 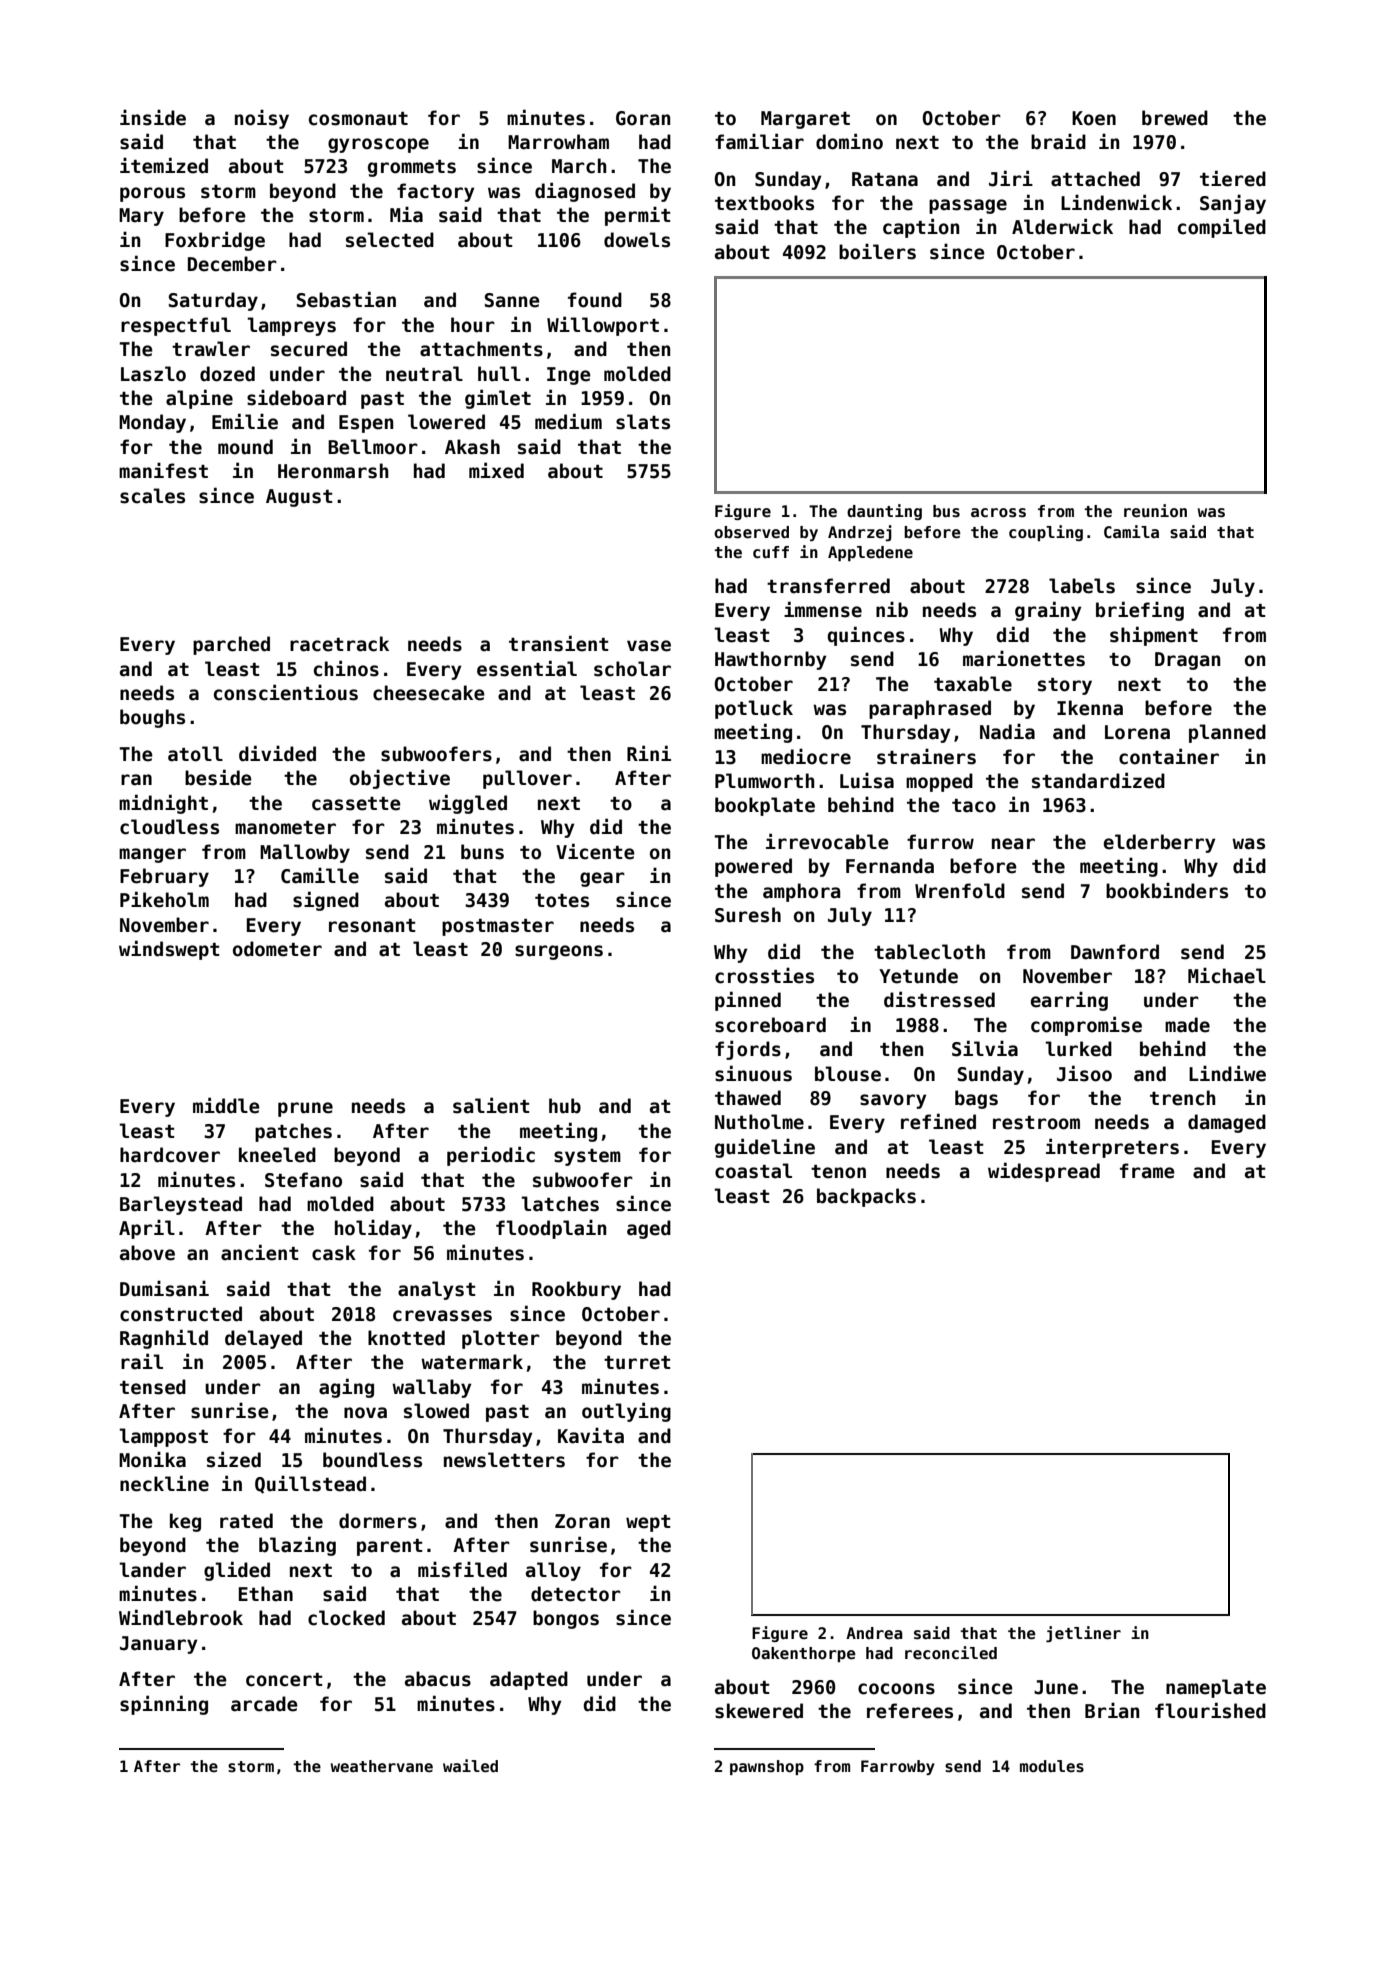 What do you see at coordinates (1175, 118) in the screenshot?
I see `brewed` at bounding box center [1175, 118].
